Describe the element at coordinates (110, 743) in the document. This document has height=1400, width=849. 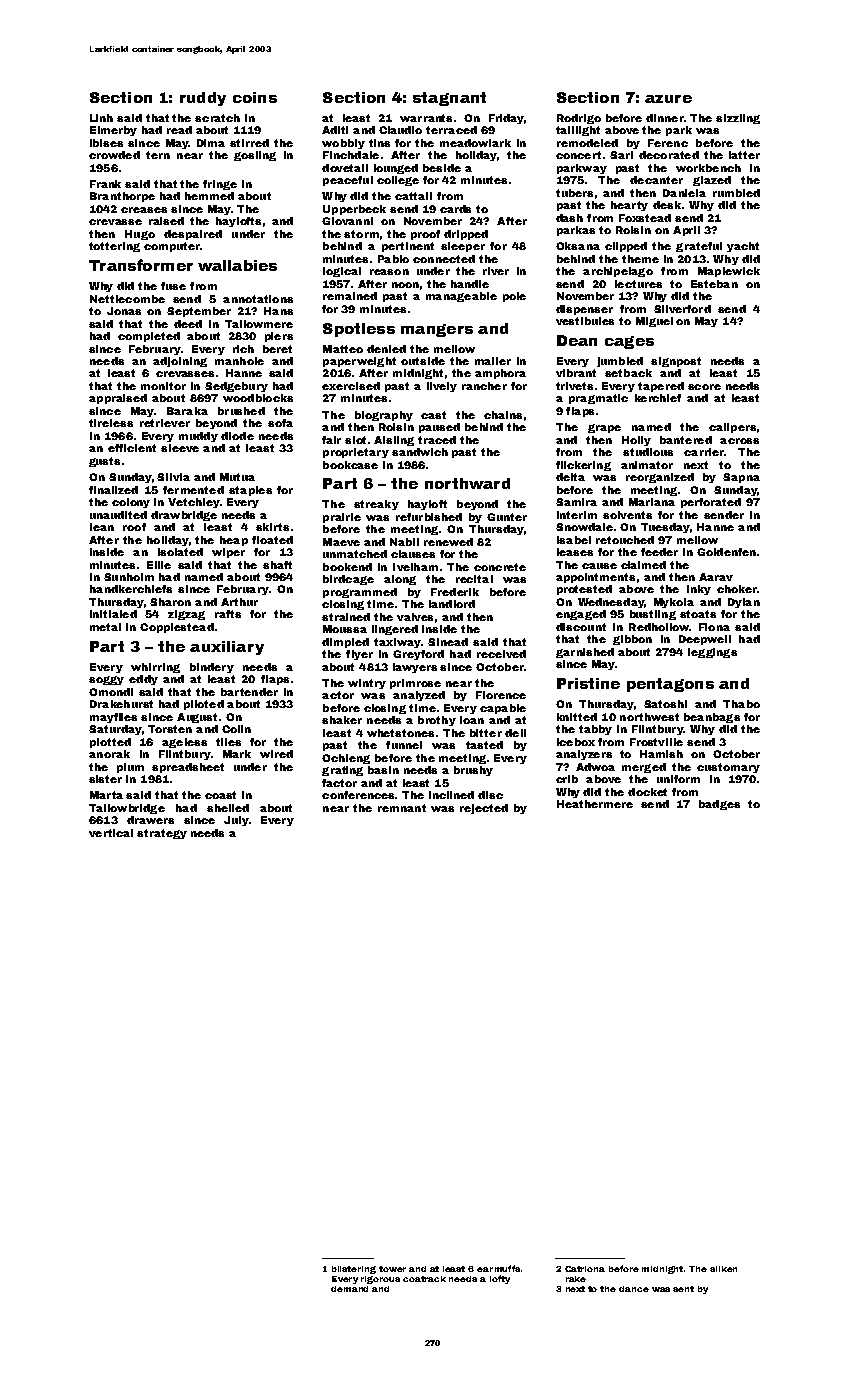
I see `plotted` at that location.
